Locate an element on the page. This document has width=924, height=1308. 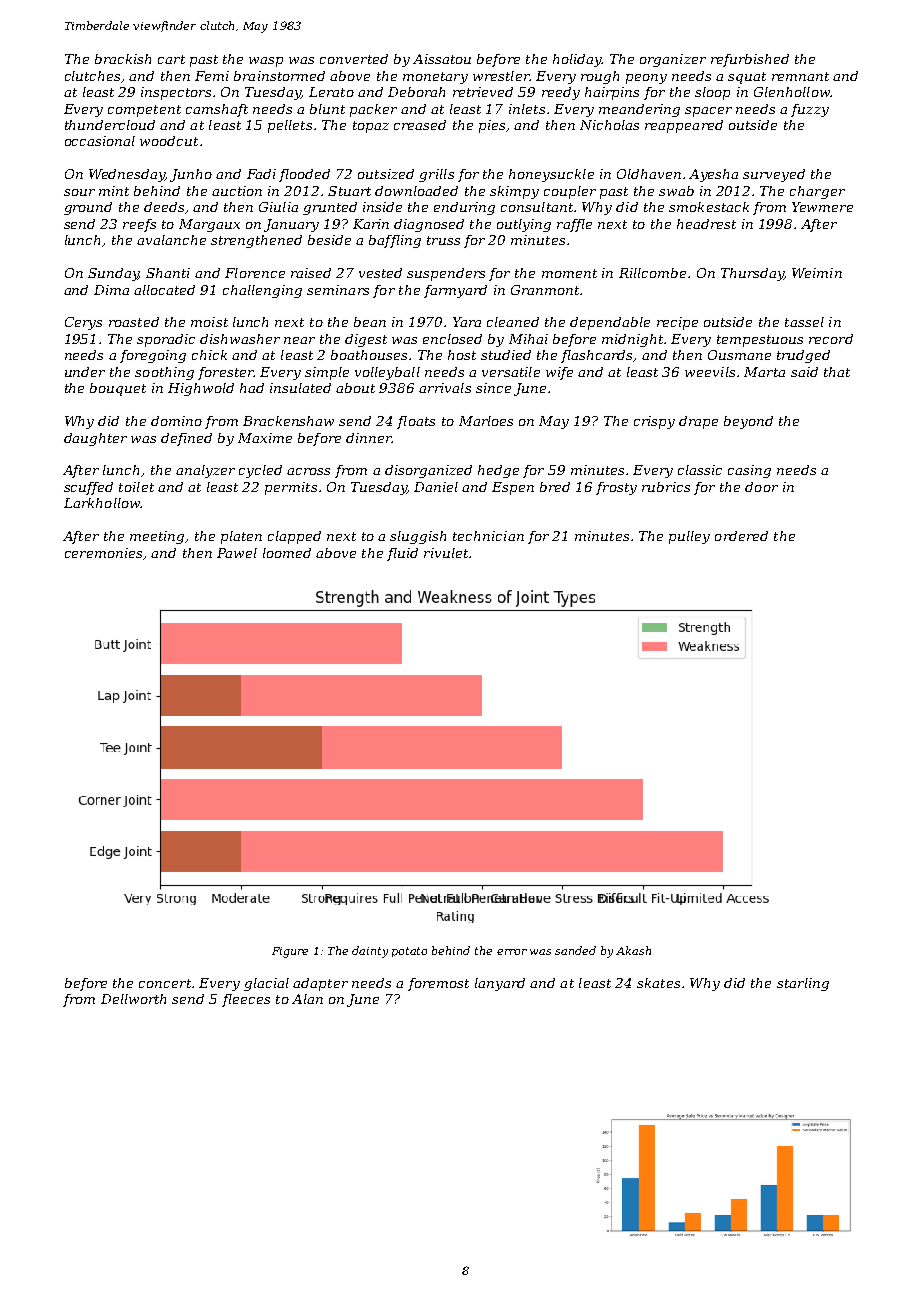
brackish is located at coordinates (123, 59).
